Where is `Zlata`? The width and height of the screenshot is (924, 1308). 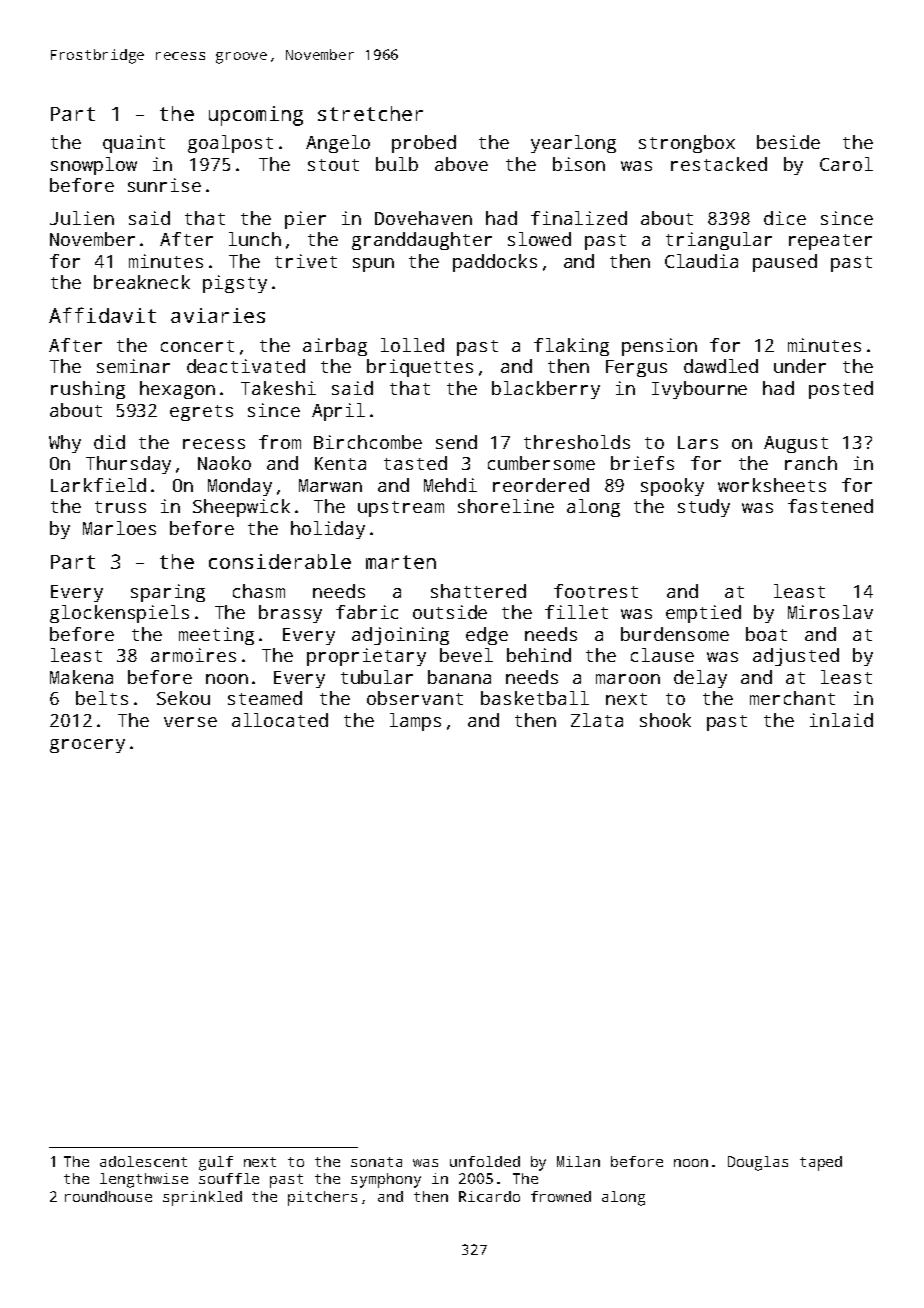
Zlata is located at coordinates (597, 720).
